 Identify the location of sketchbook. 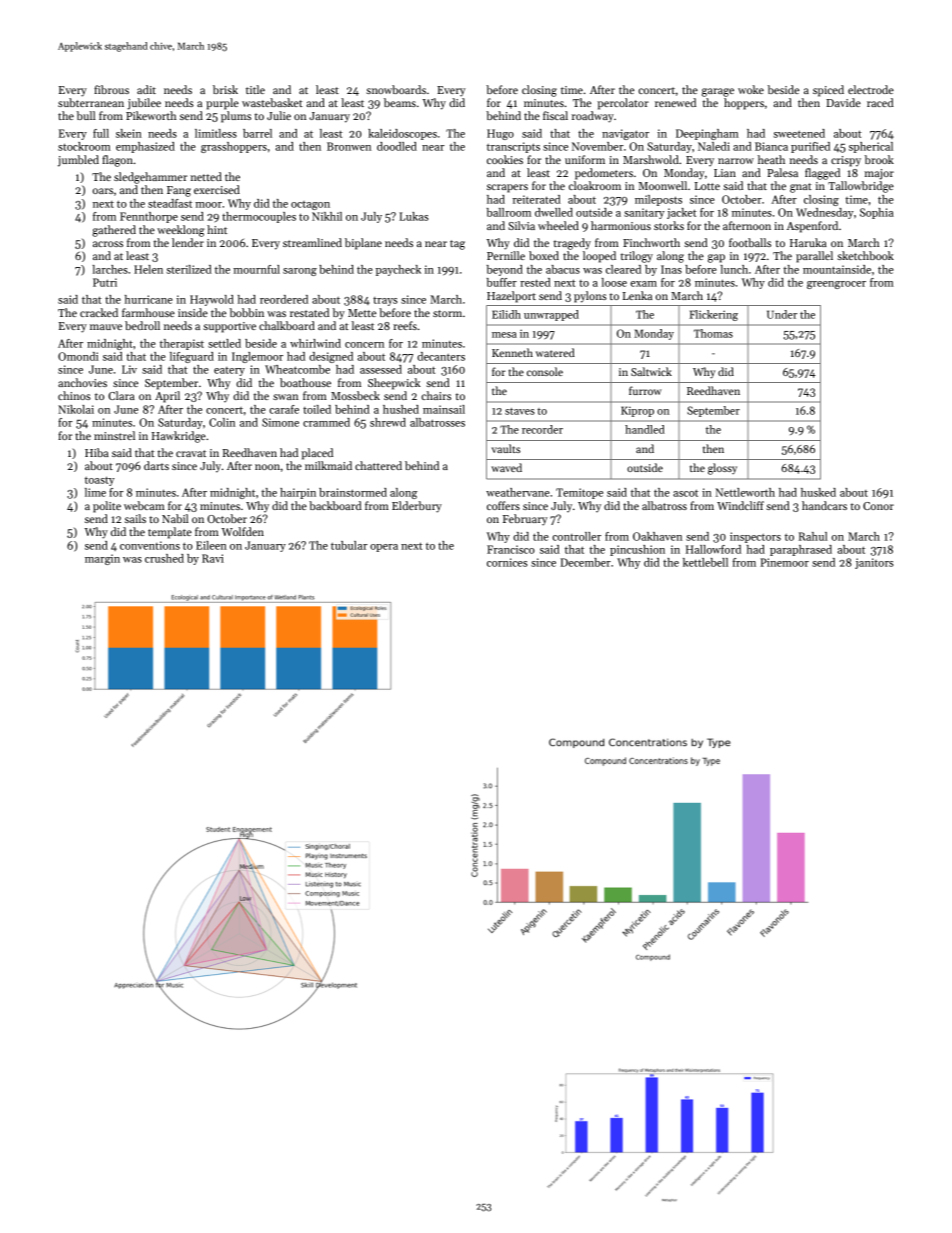
(865, 255).
